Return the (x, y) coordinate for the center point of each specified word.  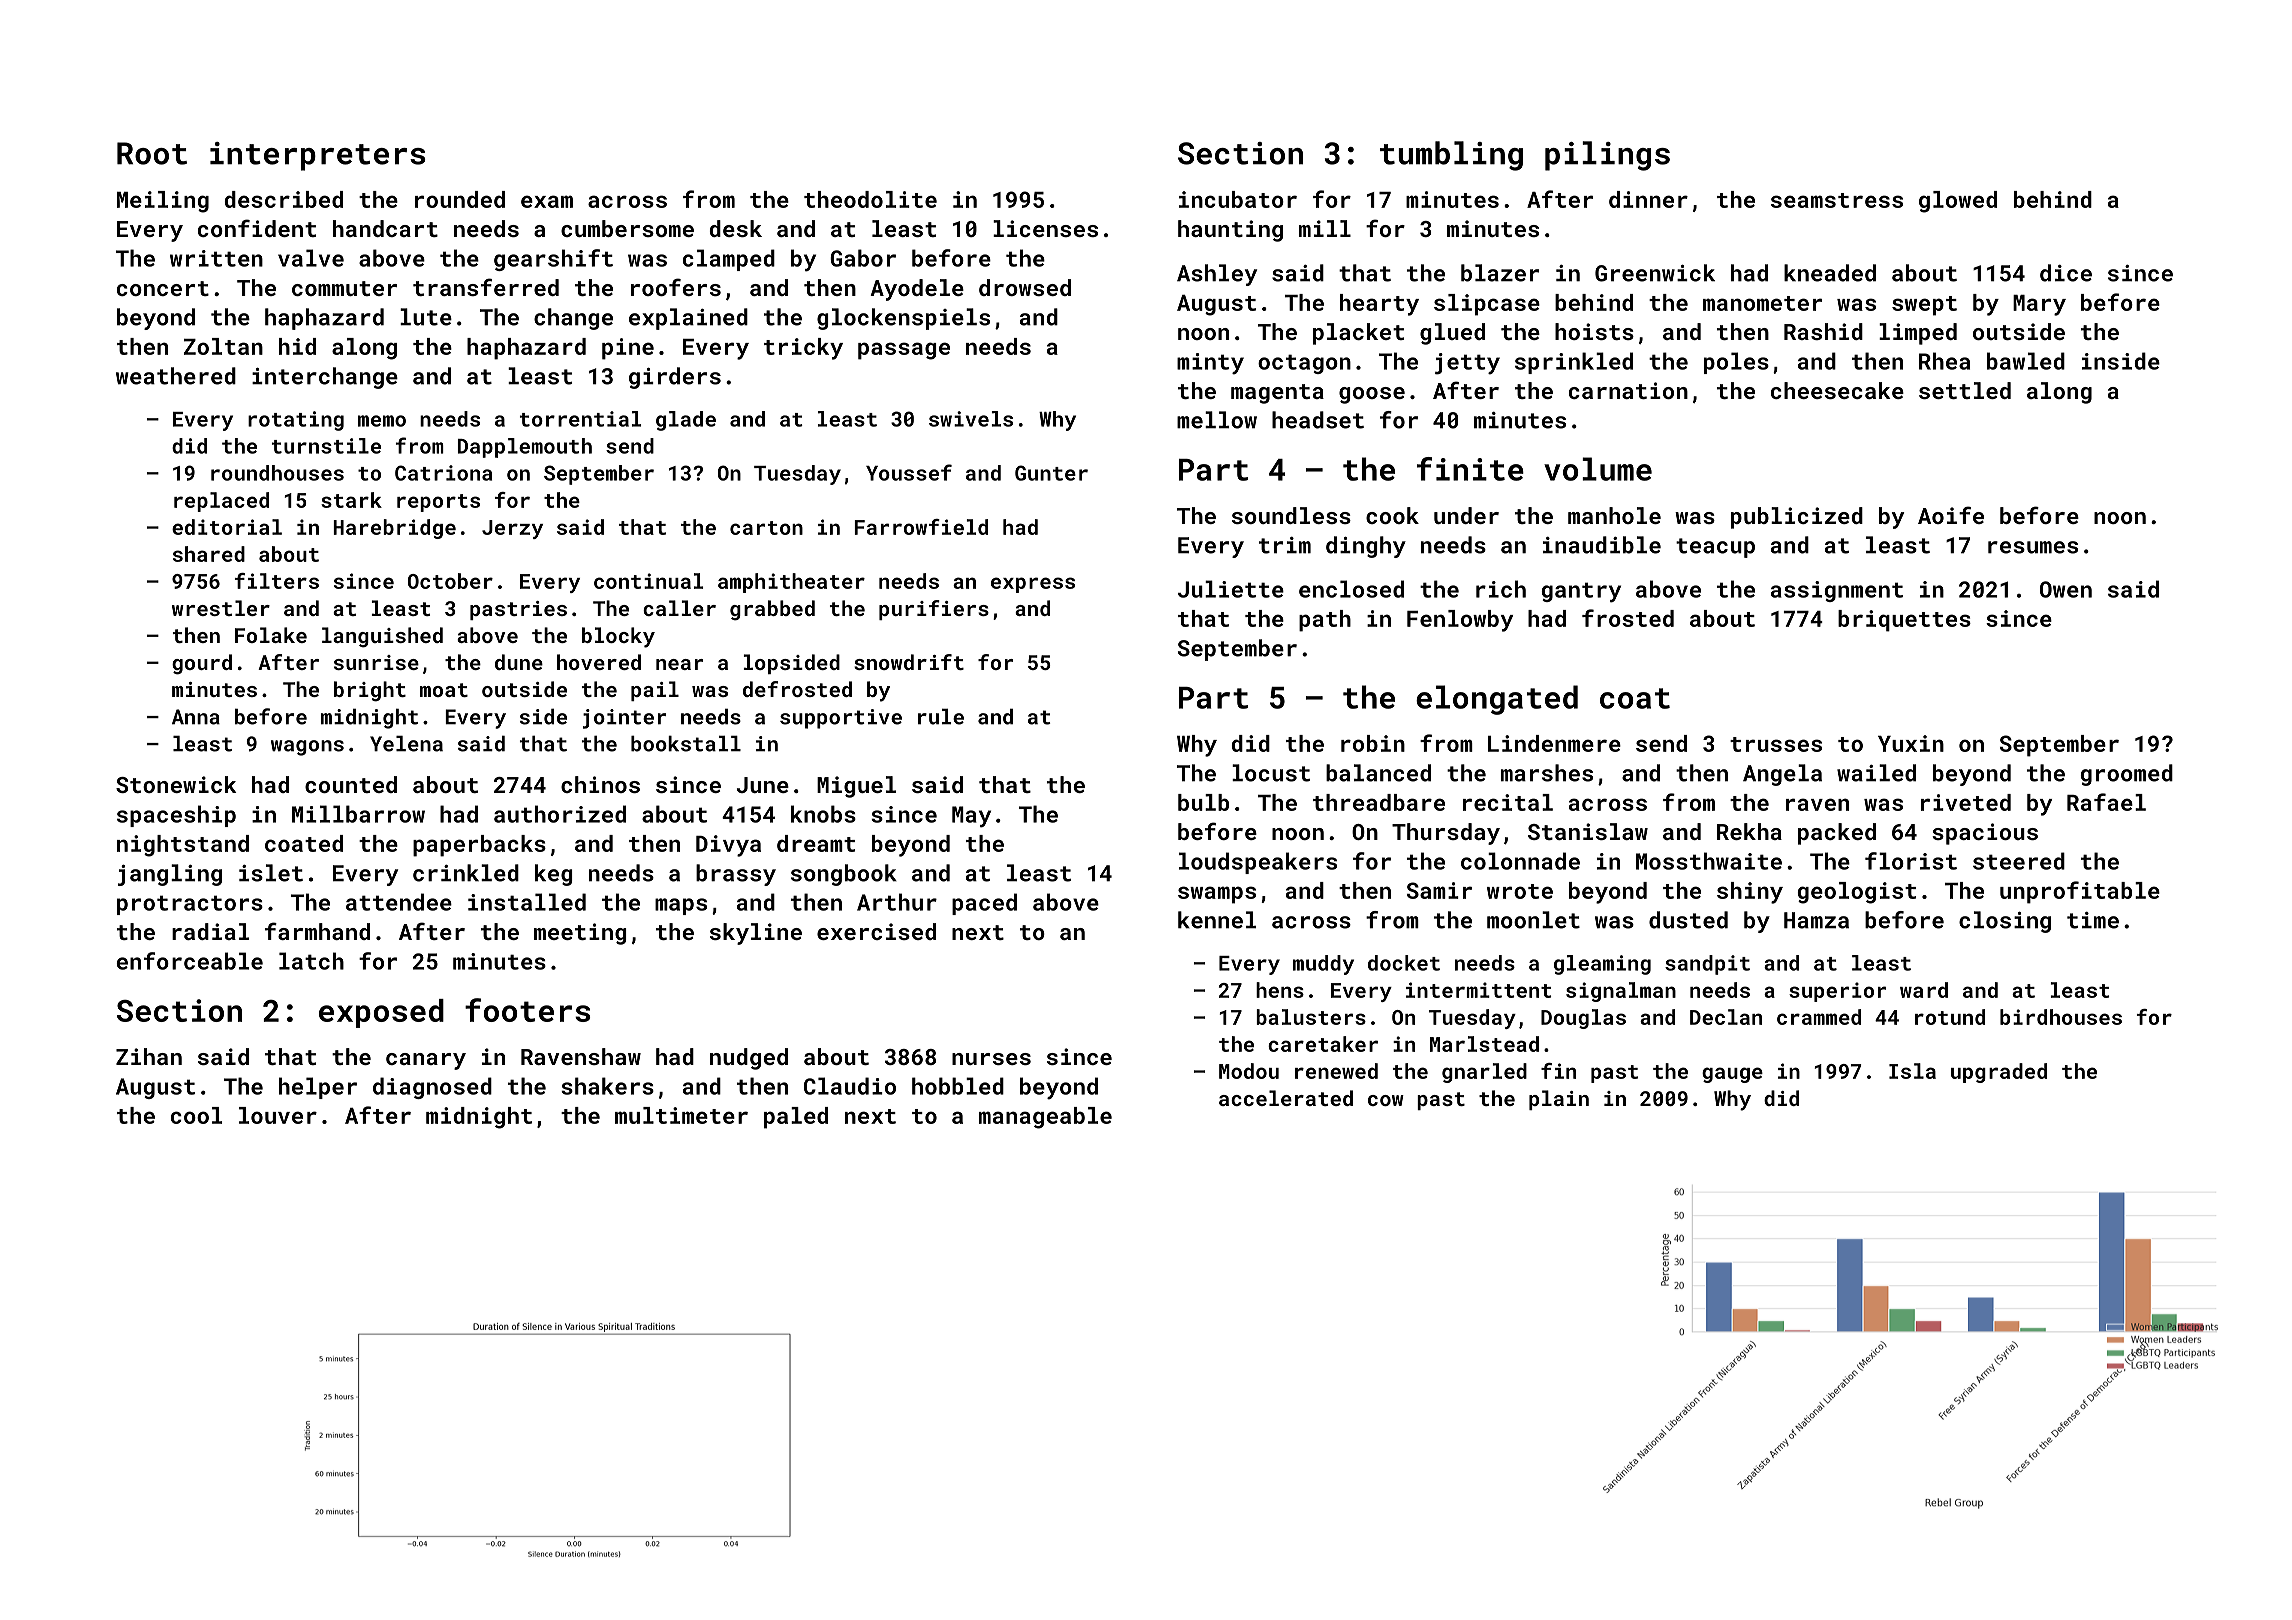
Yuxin (1911, 743)
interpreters (318, 156)
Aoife (1951, 515)
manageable (1045, 1118)
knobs (823, 814)
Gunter (1051, 473)
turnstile (326, 446)
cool (196, 1115)
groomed (2126, 775)
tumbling (1451, 156)
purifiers (934, 610)
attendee (399, 902)
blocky (618, 637)
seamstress (1837, 200)
